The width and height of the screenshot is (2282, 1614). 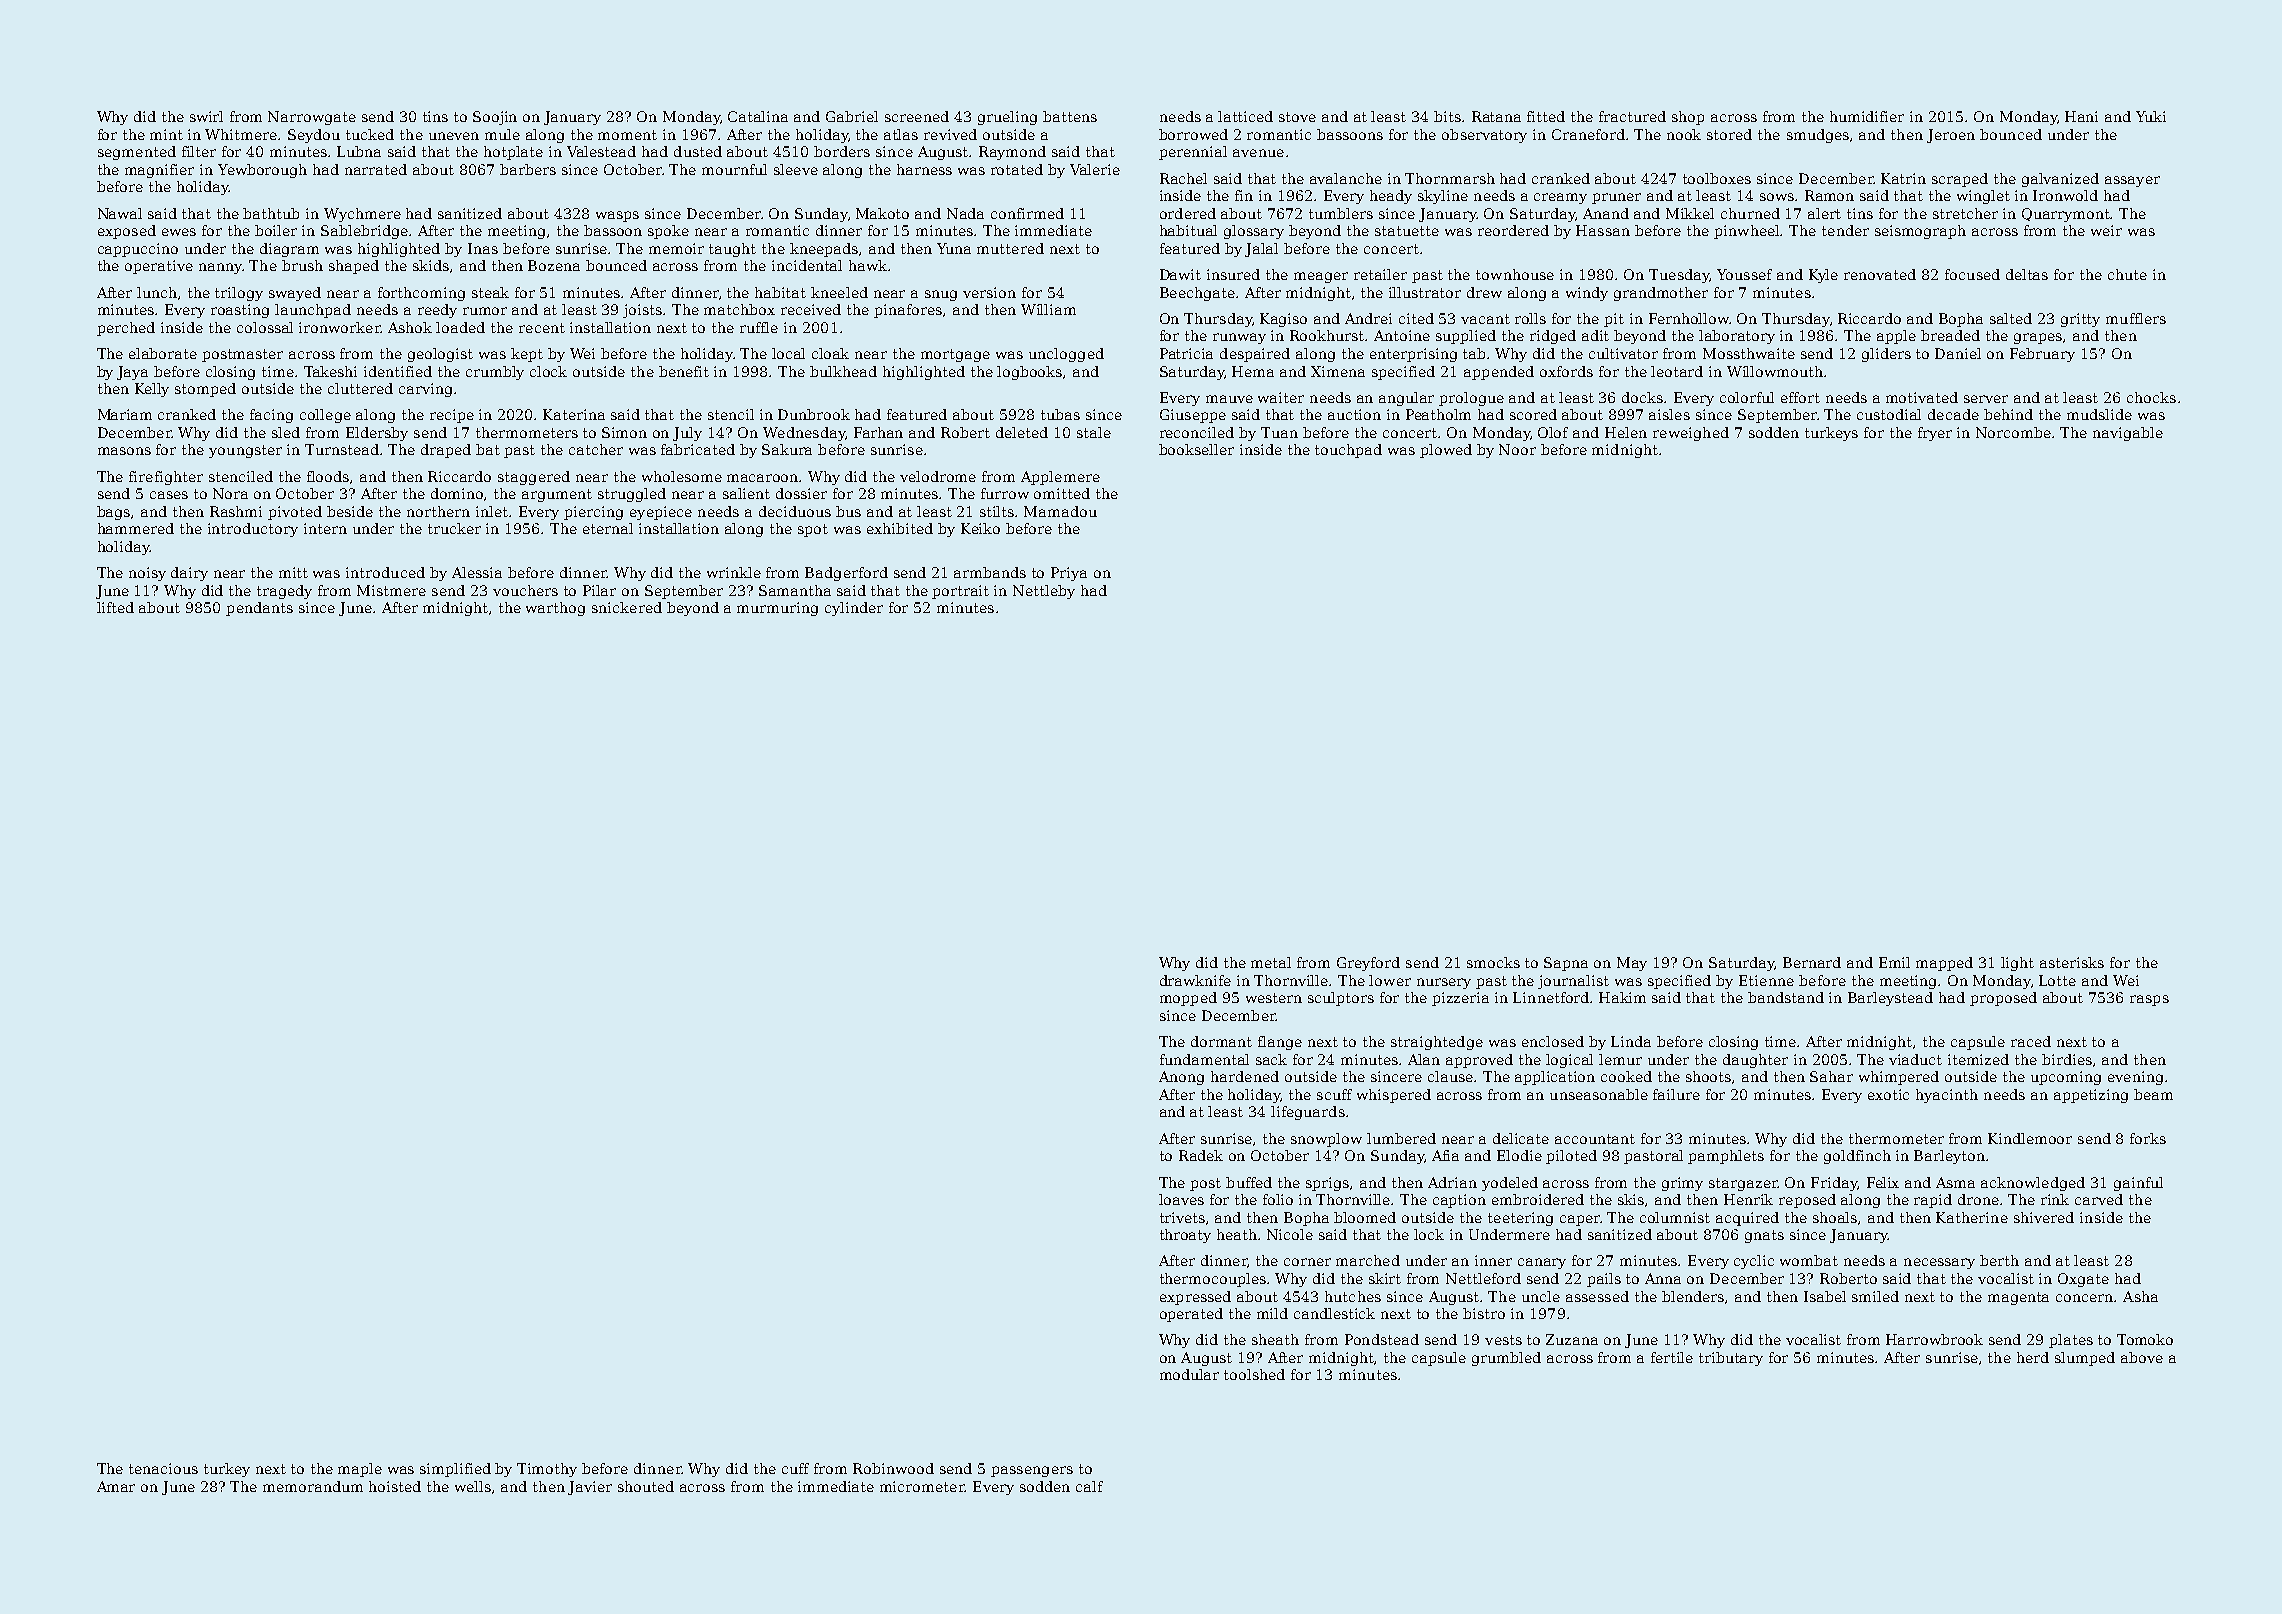 I want to click on micrometer, so click(x=922, y=1486).
